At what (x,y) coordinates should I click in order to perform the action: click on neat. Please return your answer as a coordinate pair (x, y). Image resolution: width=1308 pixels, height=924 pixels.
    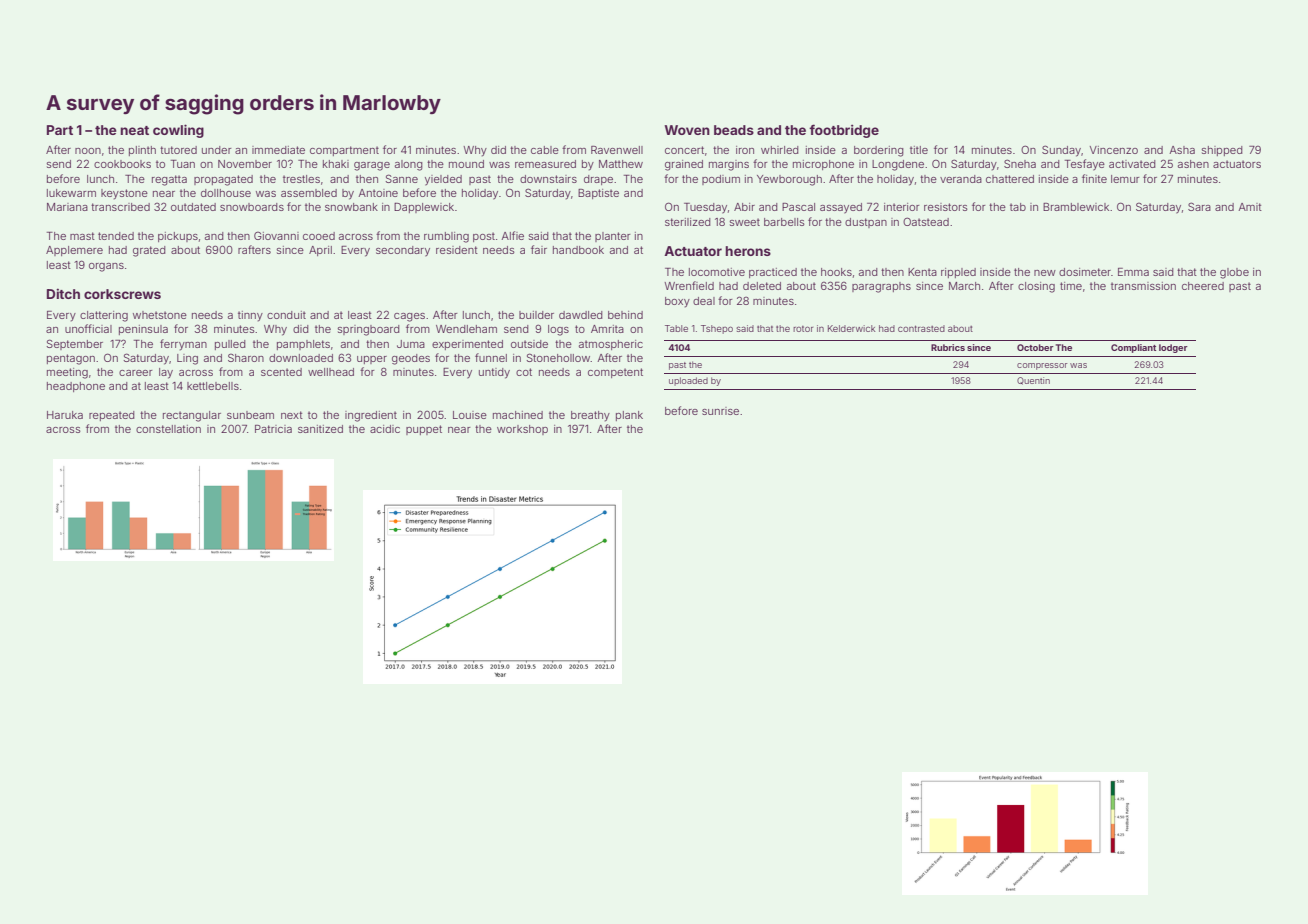
    Looking at the image, I should click on (134, 130).
